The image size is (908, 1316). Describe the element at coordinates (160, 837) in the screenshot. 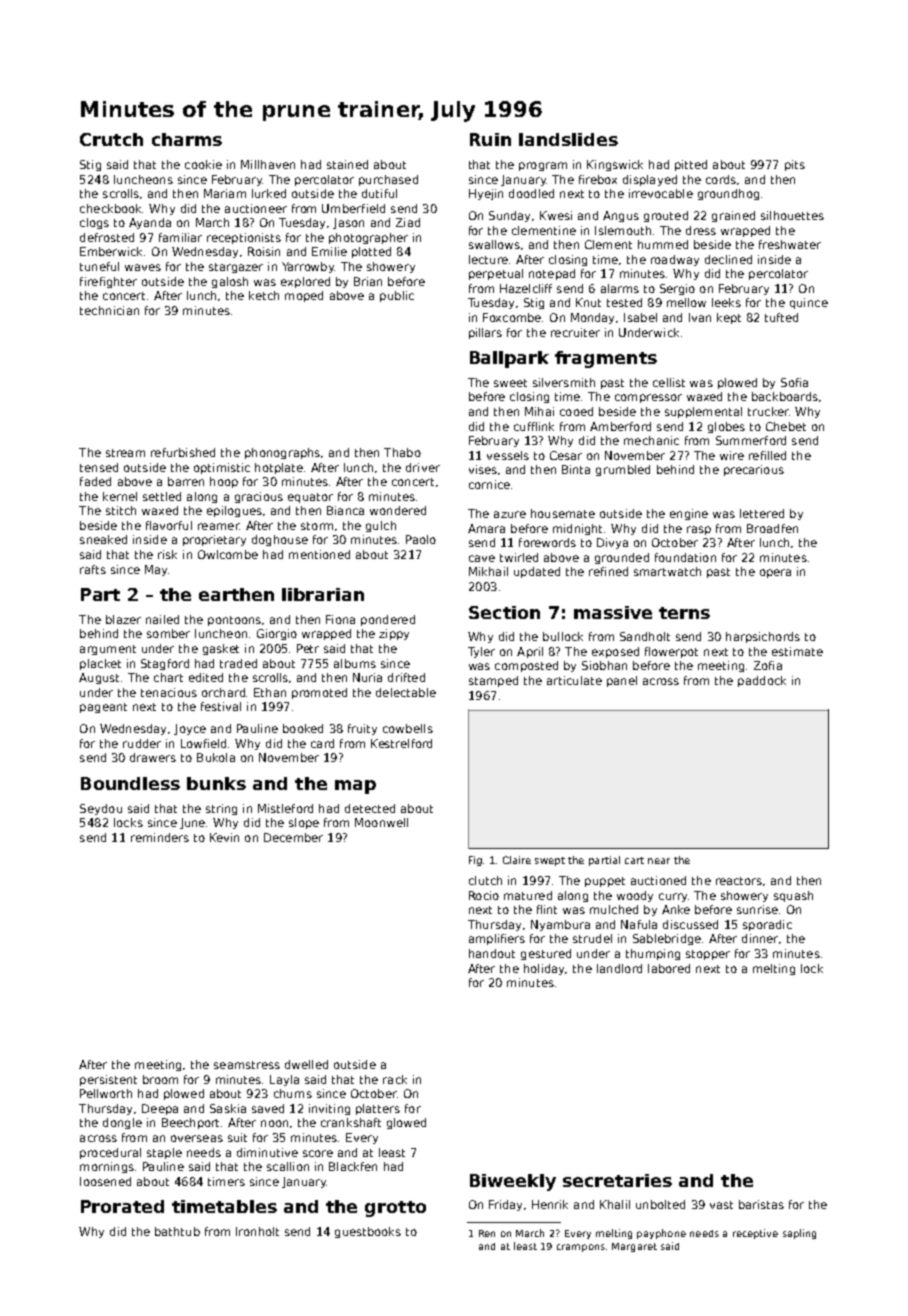

I see `reminders` at that location.
